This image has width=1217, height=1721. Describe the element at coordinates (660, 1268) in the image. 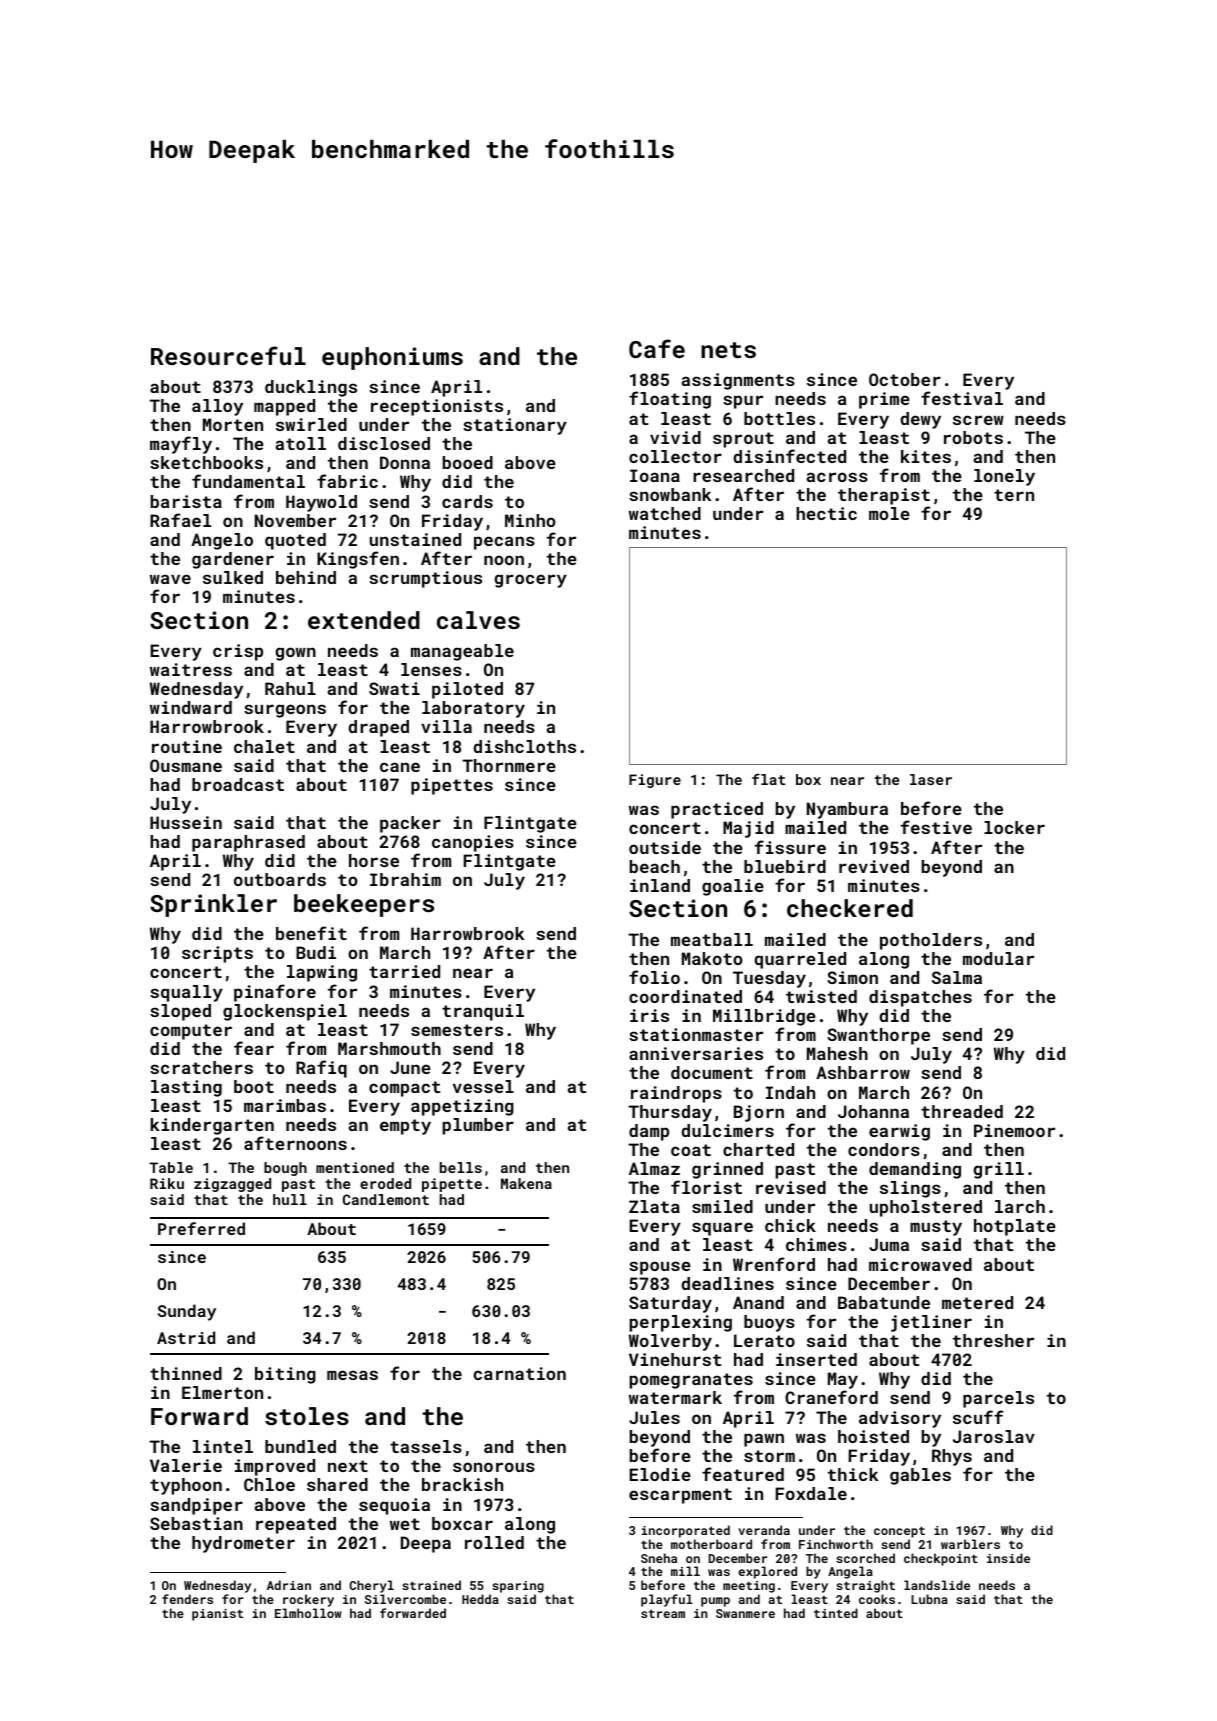

I see `spouse` at that location.
